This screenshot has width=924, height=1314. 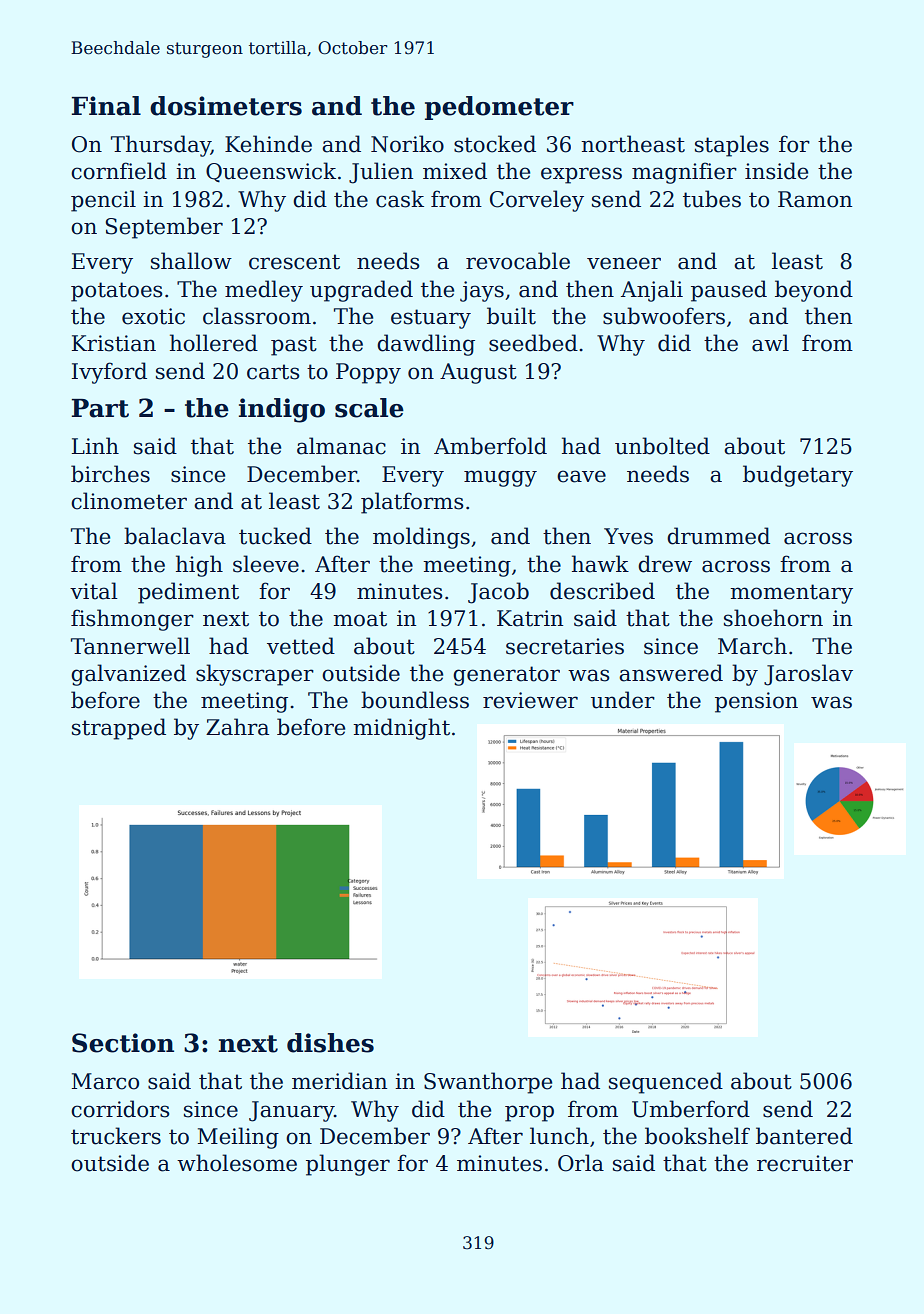 What do you see at coordinates (348, 1165) in the screenshot?
I see `plunger` at bounding box center [348, 1165].
